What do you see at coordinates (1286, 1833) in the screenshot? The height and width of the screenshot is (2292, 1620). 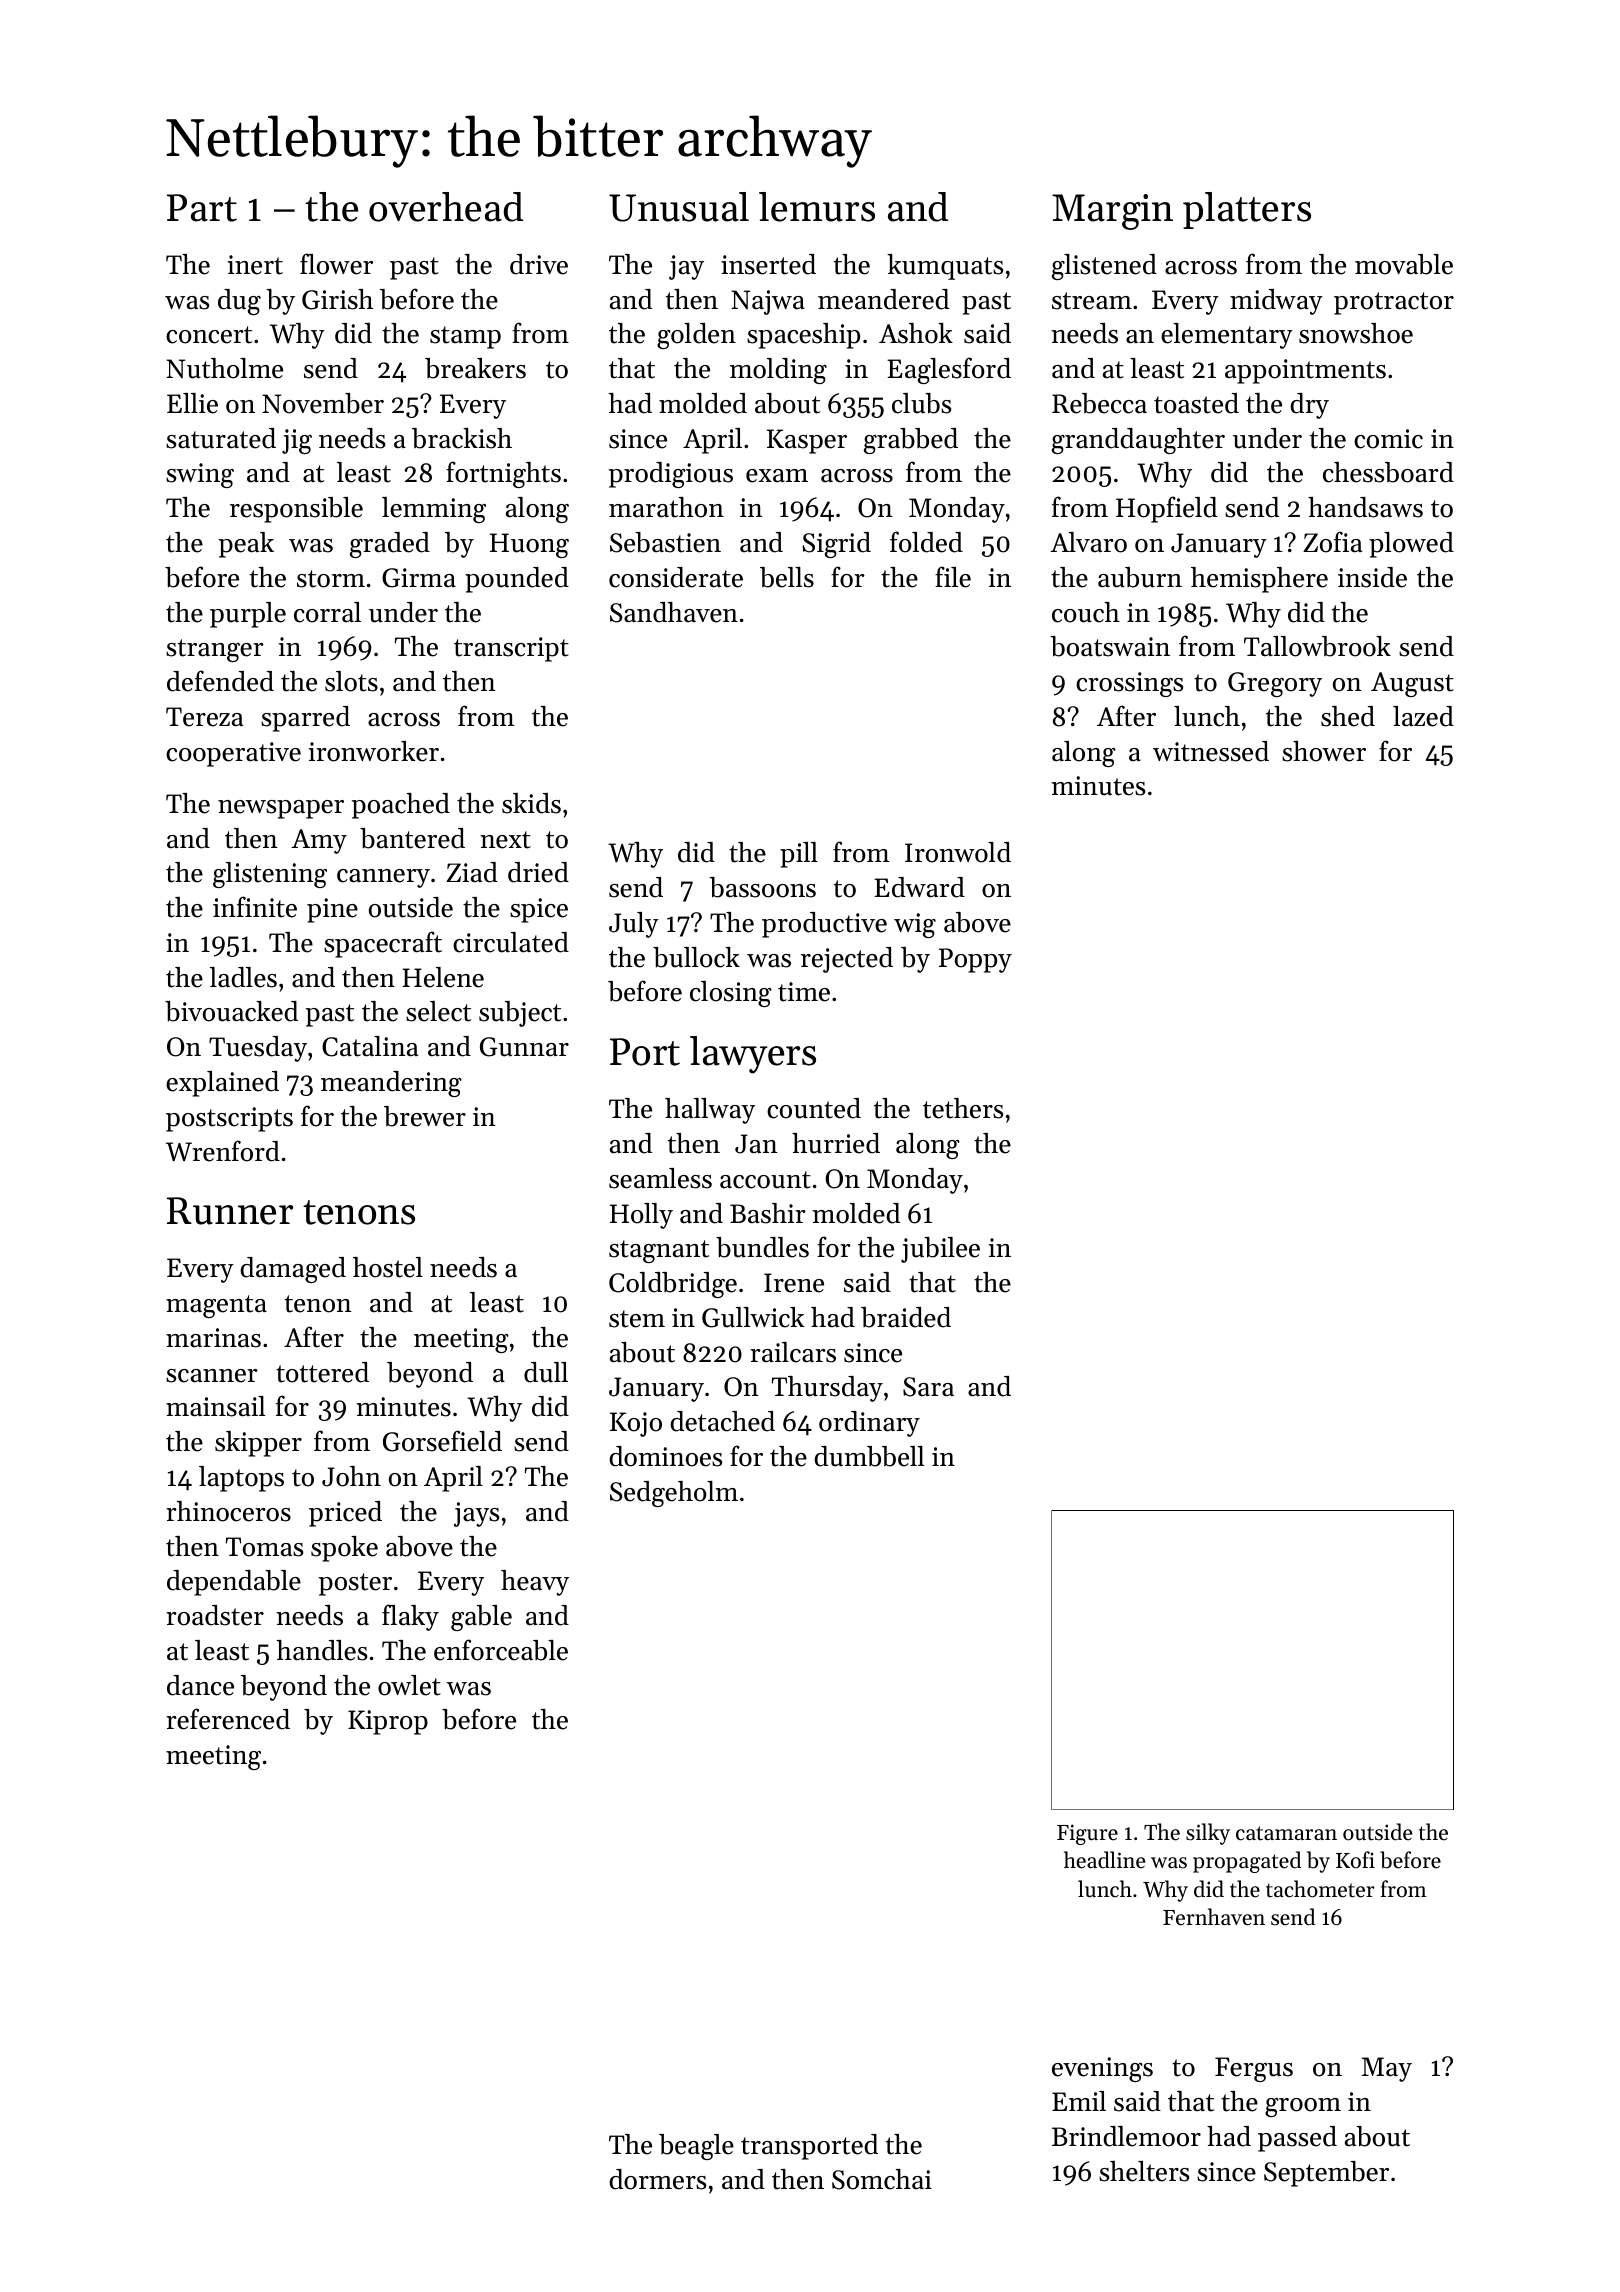 I see `catamaran` at bounding box center [1286, 1833].
